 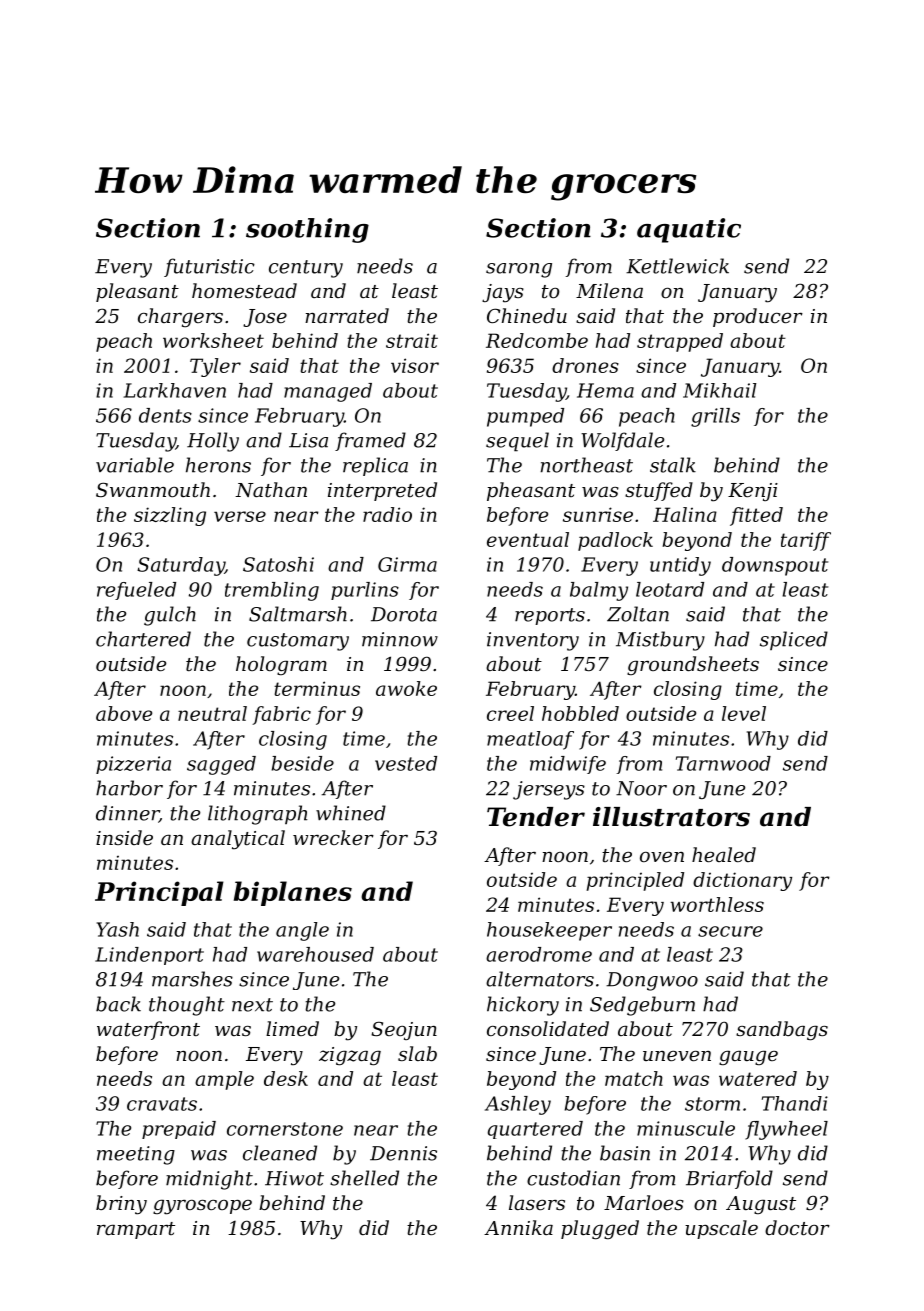 I want to click on Tyler, so click(x=215, y=367).
